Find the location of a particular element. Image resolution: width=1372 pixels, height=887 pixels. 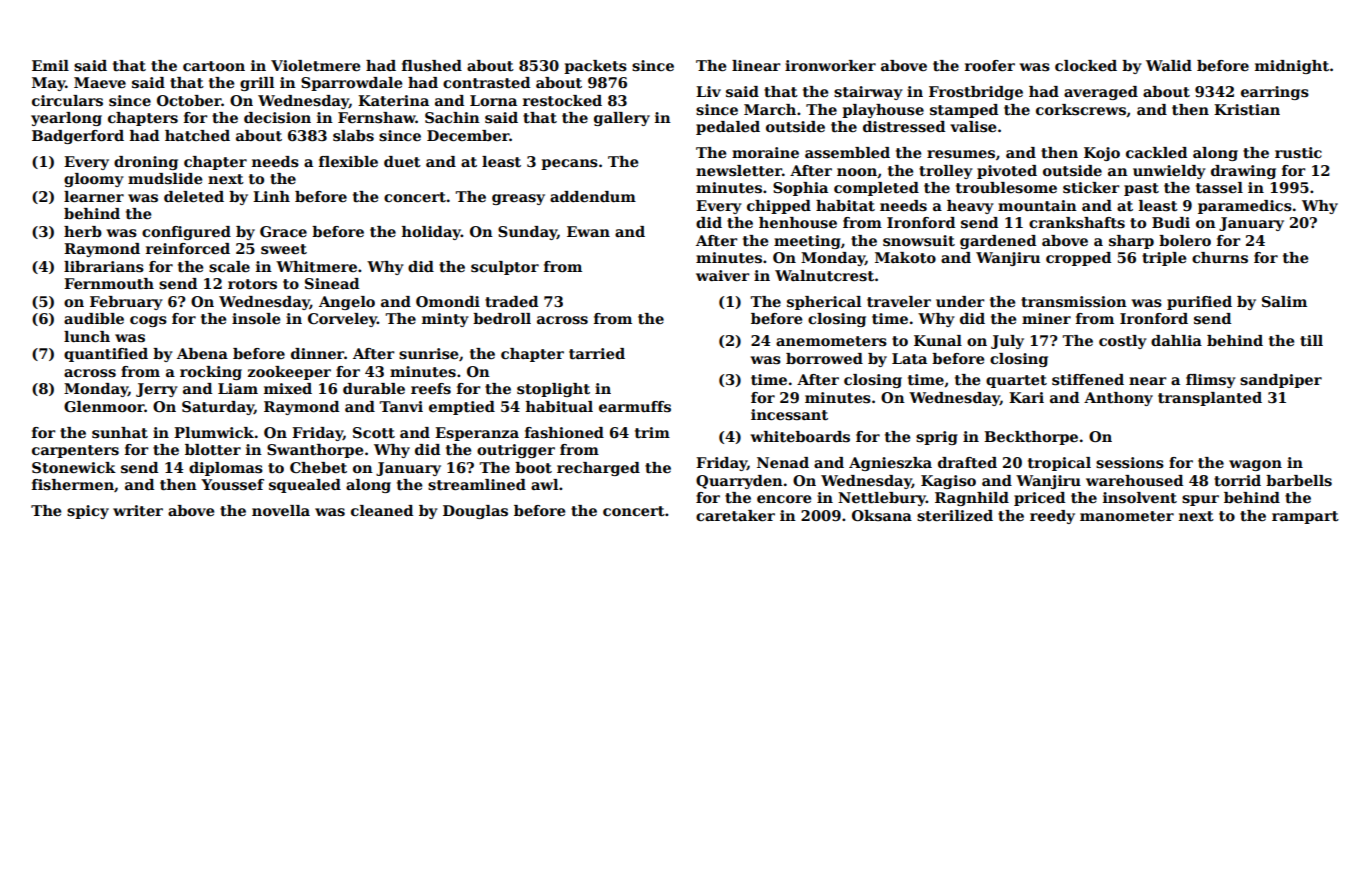

whiteboards is located at coordinates (800, 436).
